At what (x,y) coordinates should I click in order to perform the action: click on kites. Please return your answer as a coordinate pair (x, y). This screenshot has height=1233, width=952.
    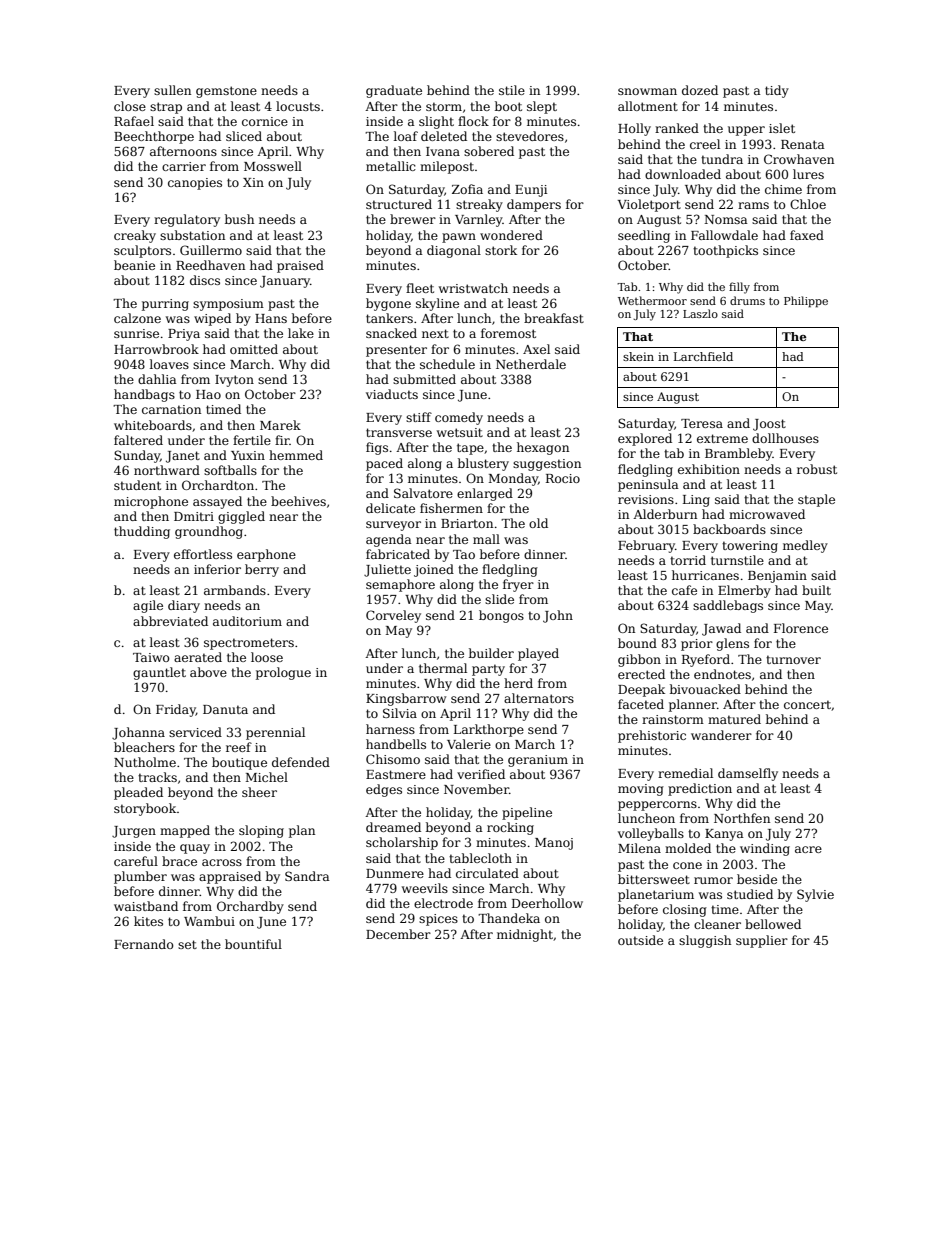
    Looking at the image, I should click on (148, 921).
